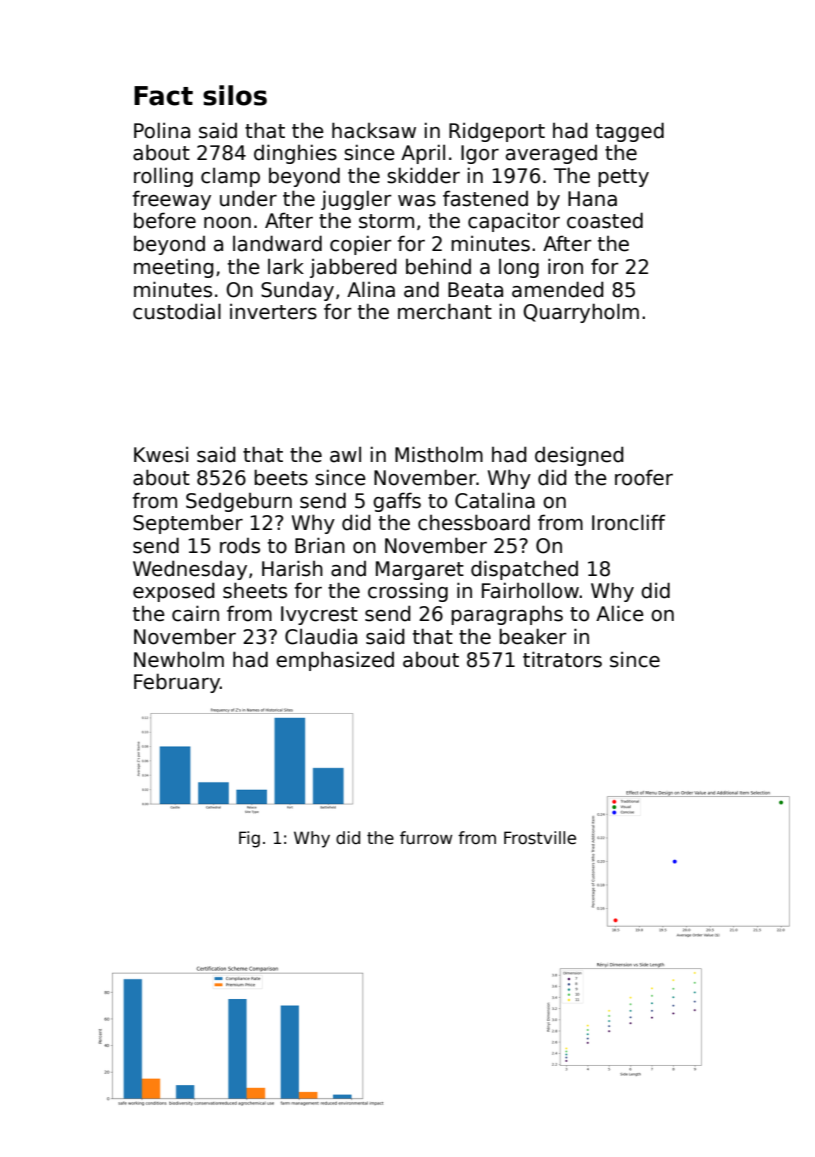  I want to click on custodial, so click(177, 311).
